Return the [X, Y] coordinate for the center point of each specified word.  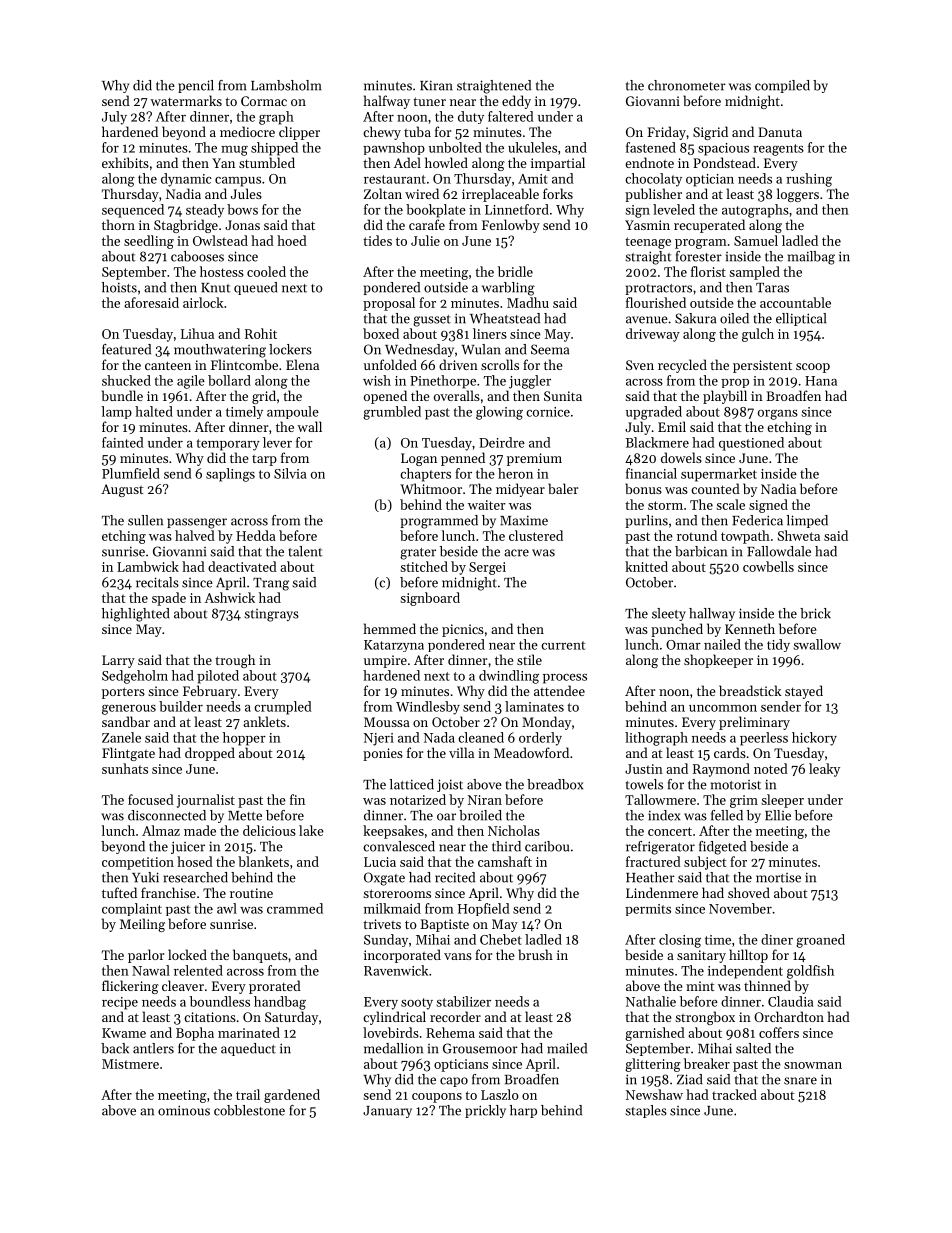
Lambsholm [286, 85]
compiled [782, 86]
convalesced [399, 846]
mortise [778, 878]
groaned [820, 941]
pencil [196, 86]
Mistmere [130, 1064]
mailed [567, 1048]
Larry [118, 661]
